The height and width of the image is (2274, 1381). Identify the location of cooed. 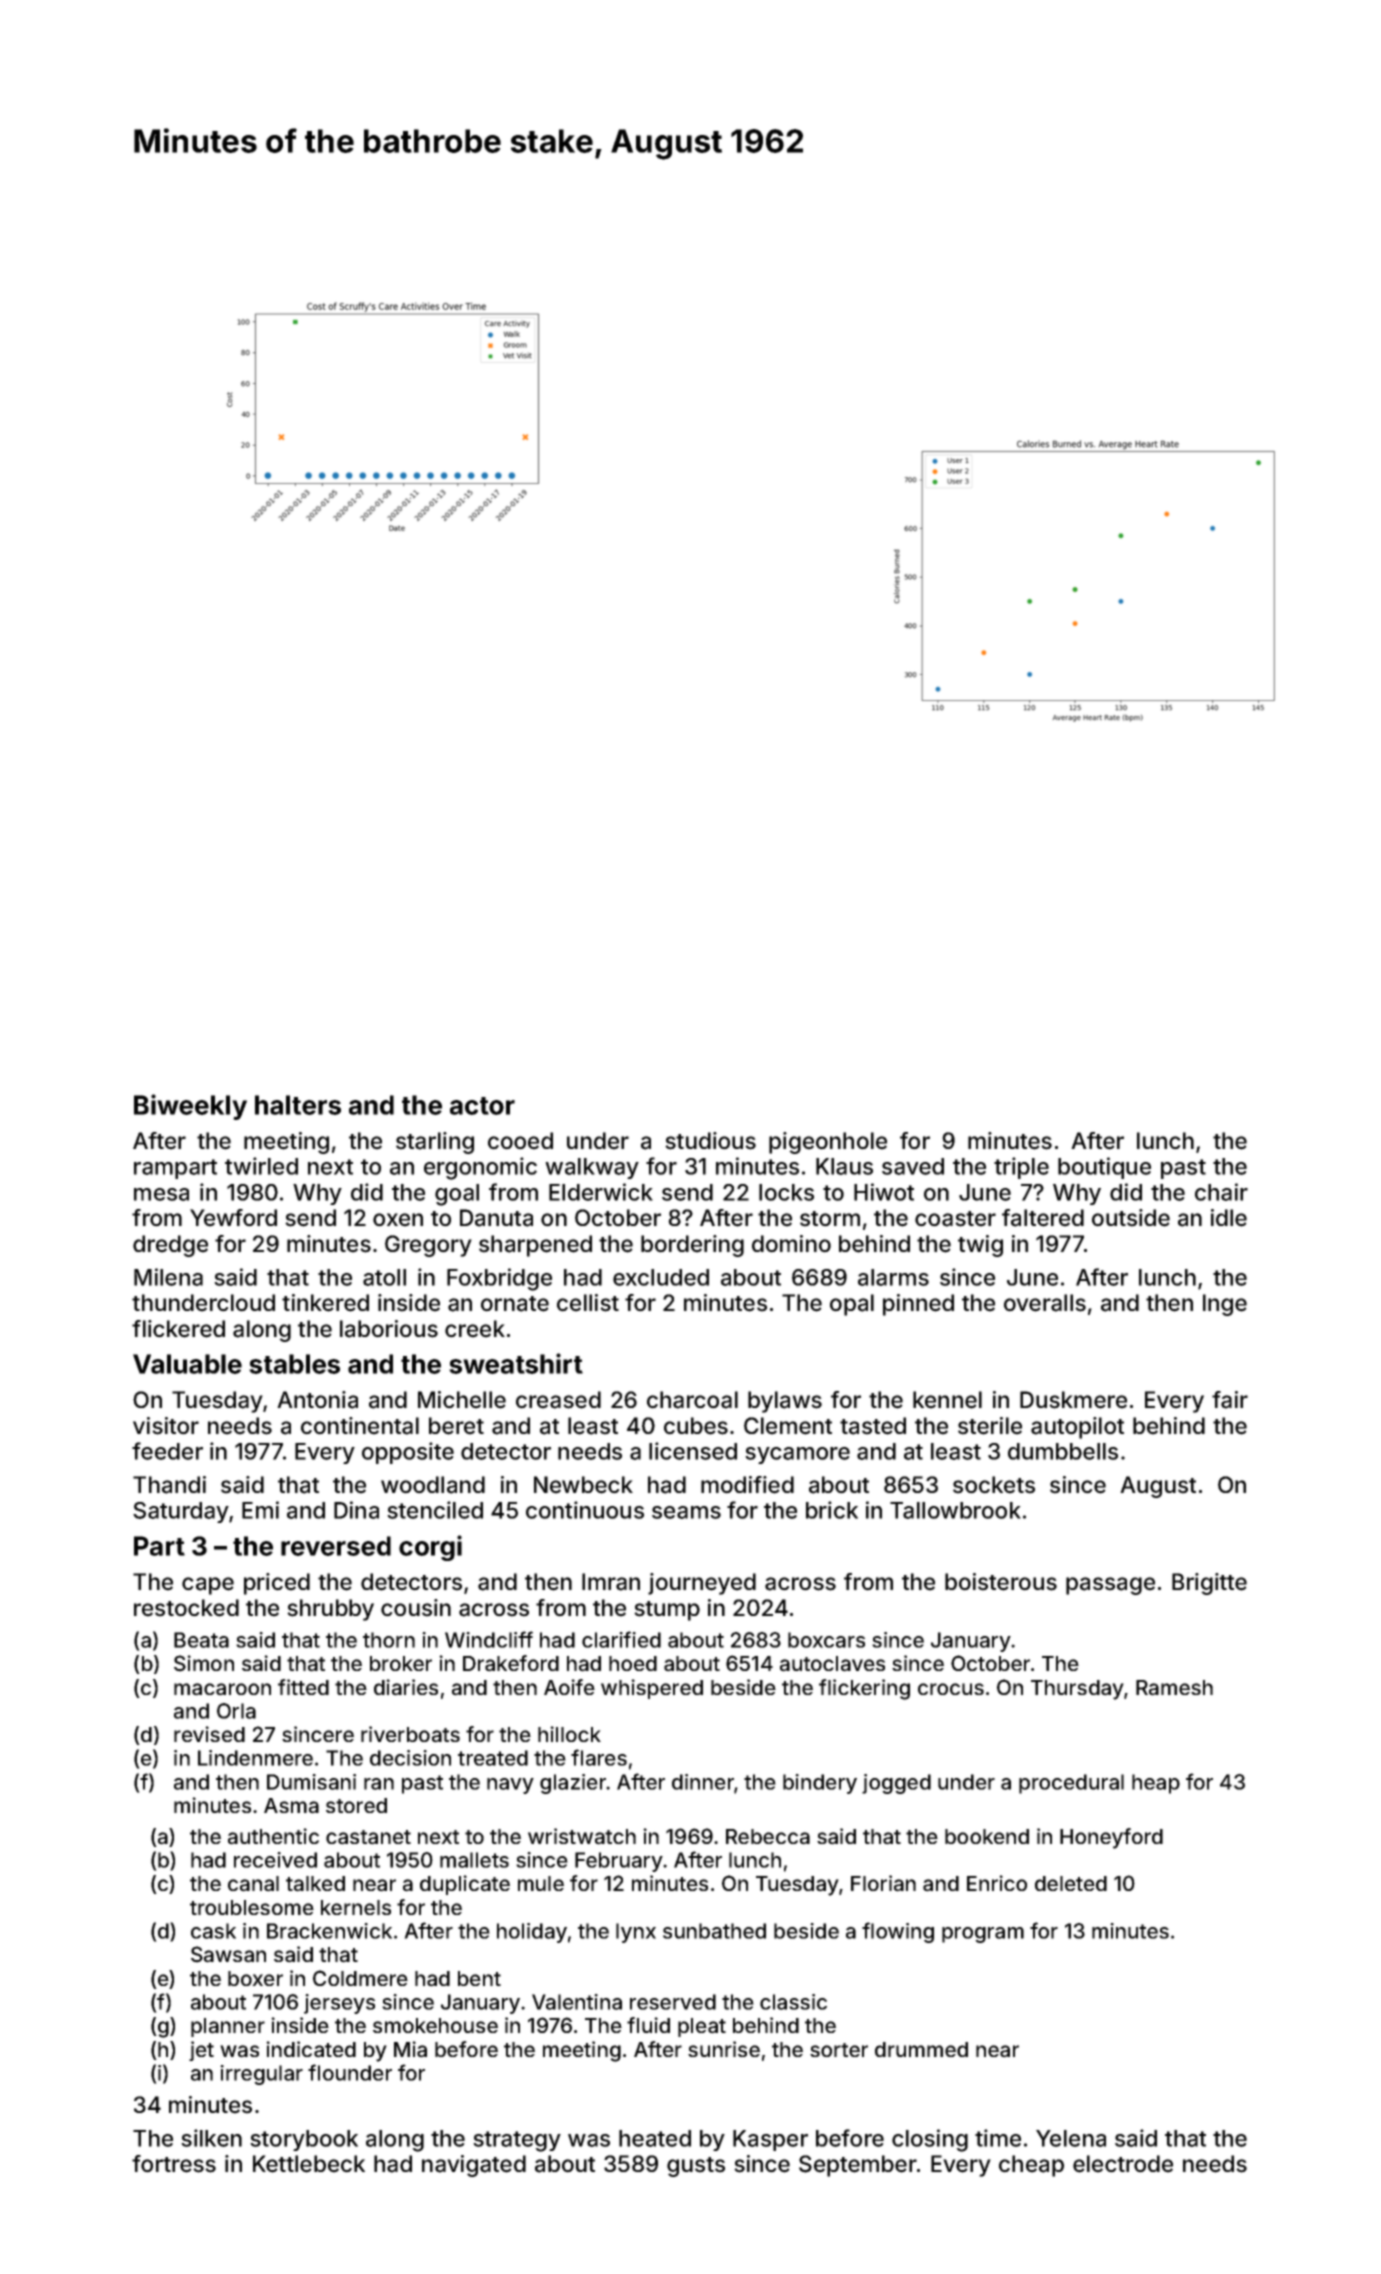
(520, 1141).
